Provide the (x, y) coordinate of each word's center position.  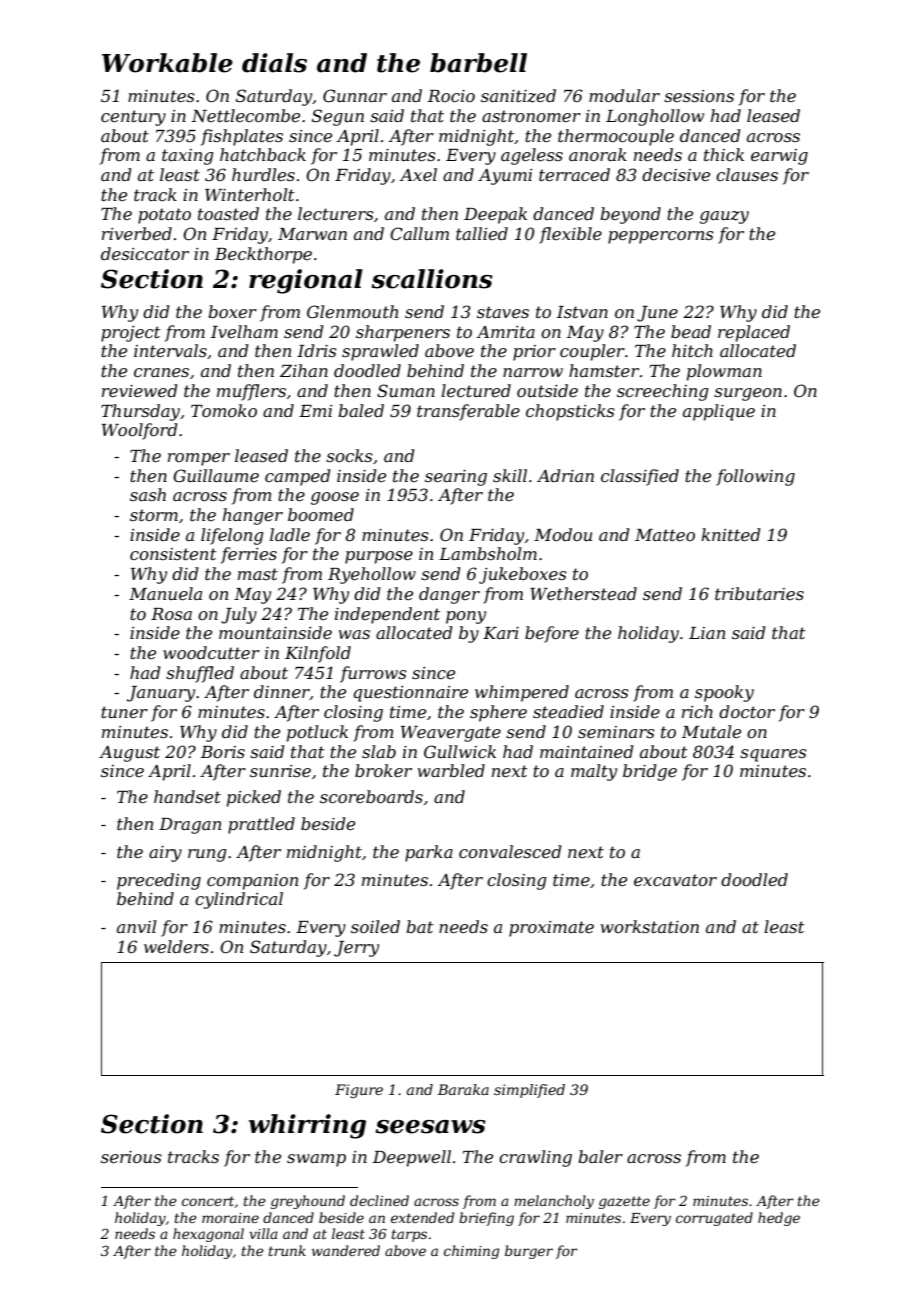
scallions (432, 279)
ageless (532, 156)
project (131, 334)
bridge (650, 772)
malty (594, 772)
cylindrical (239, 900)
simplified (529, 1091)
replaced (754, 333)
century (133, 118)
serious (131, 1157)
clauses (747, 174)
